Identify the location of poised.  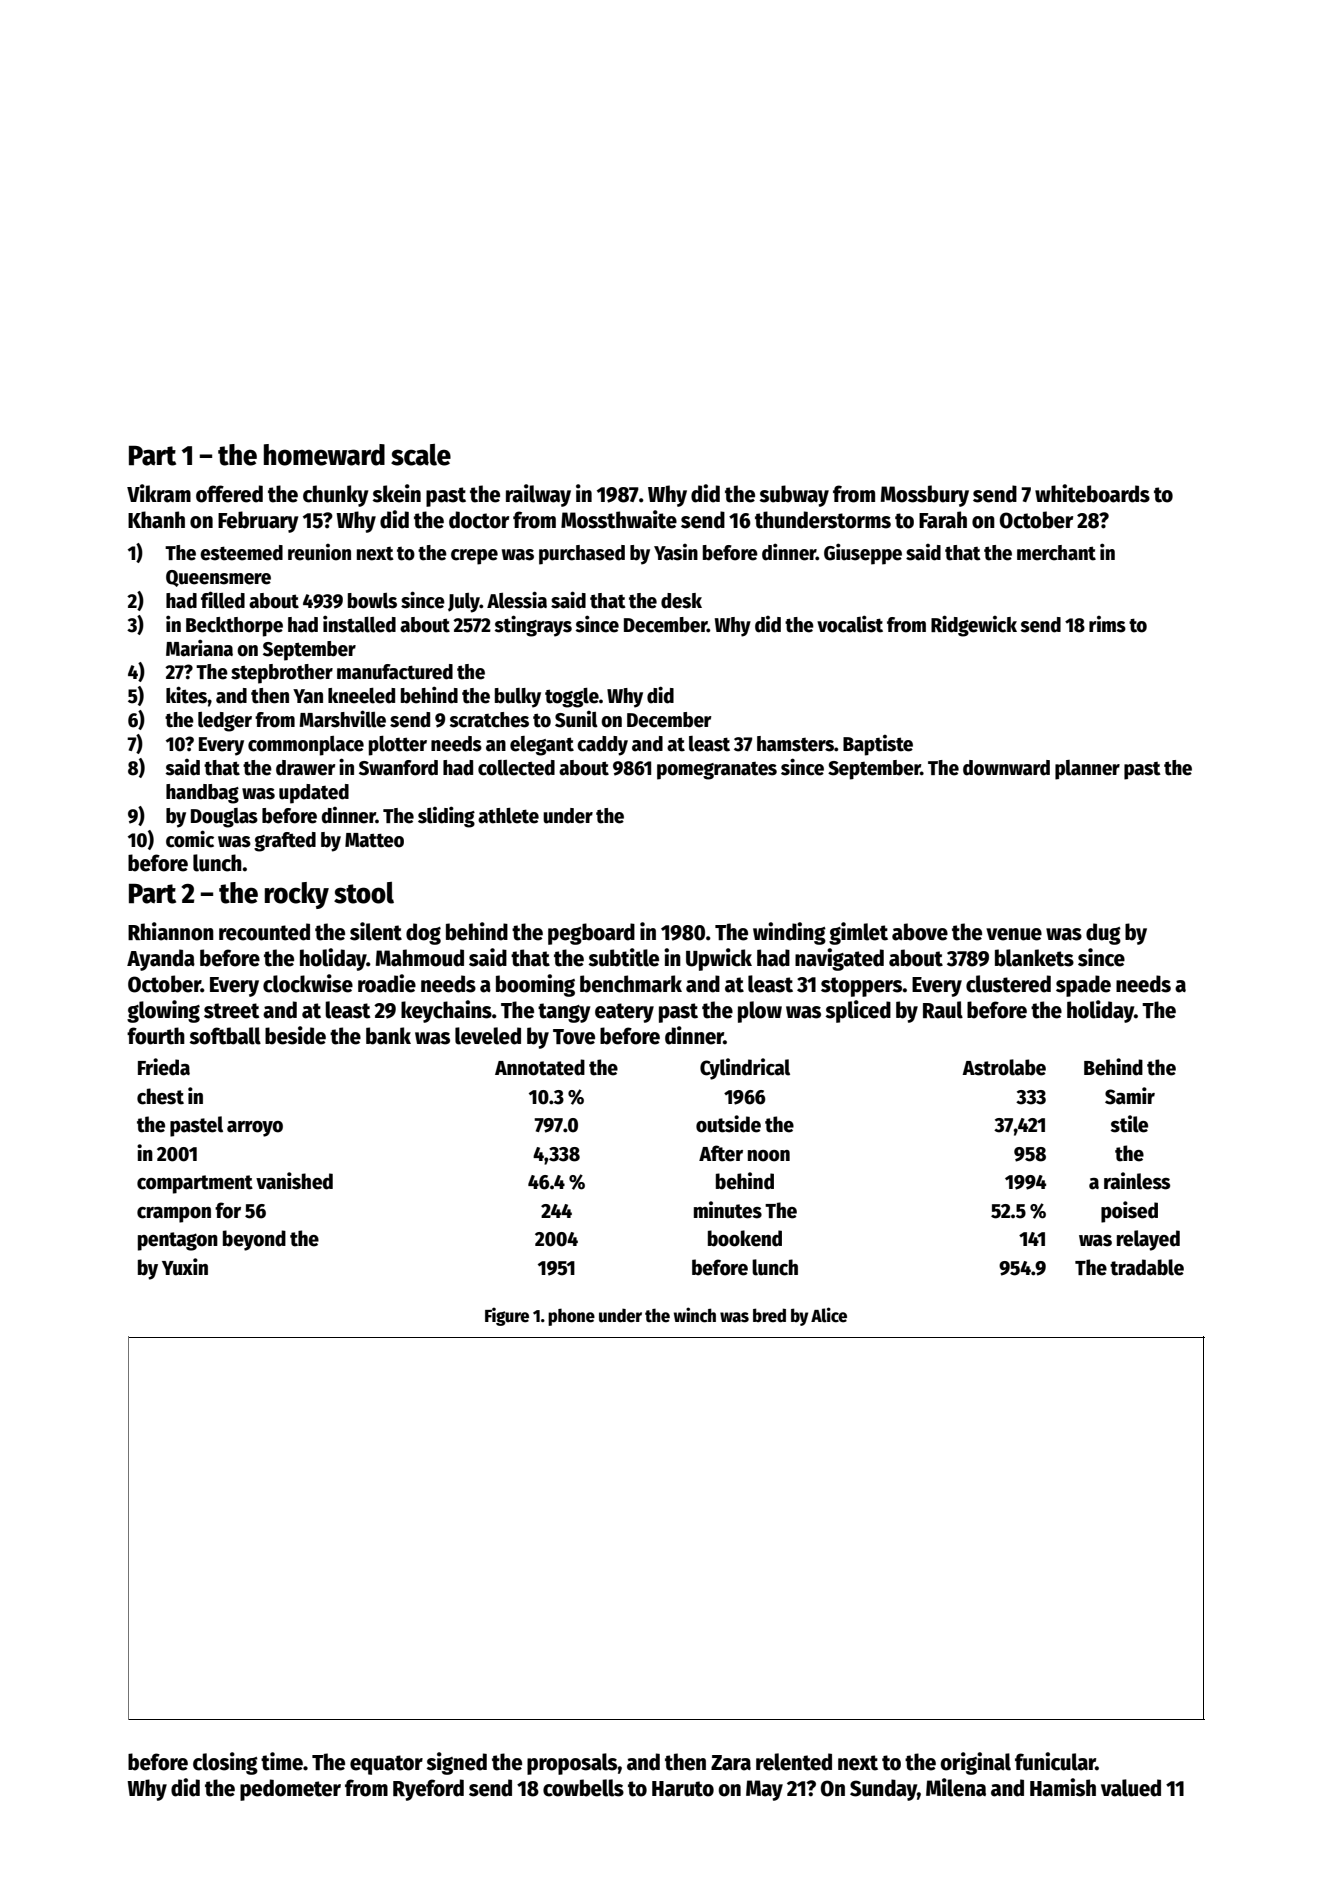
(1129, 1212).
